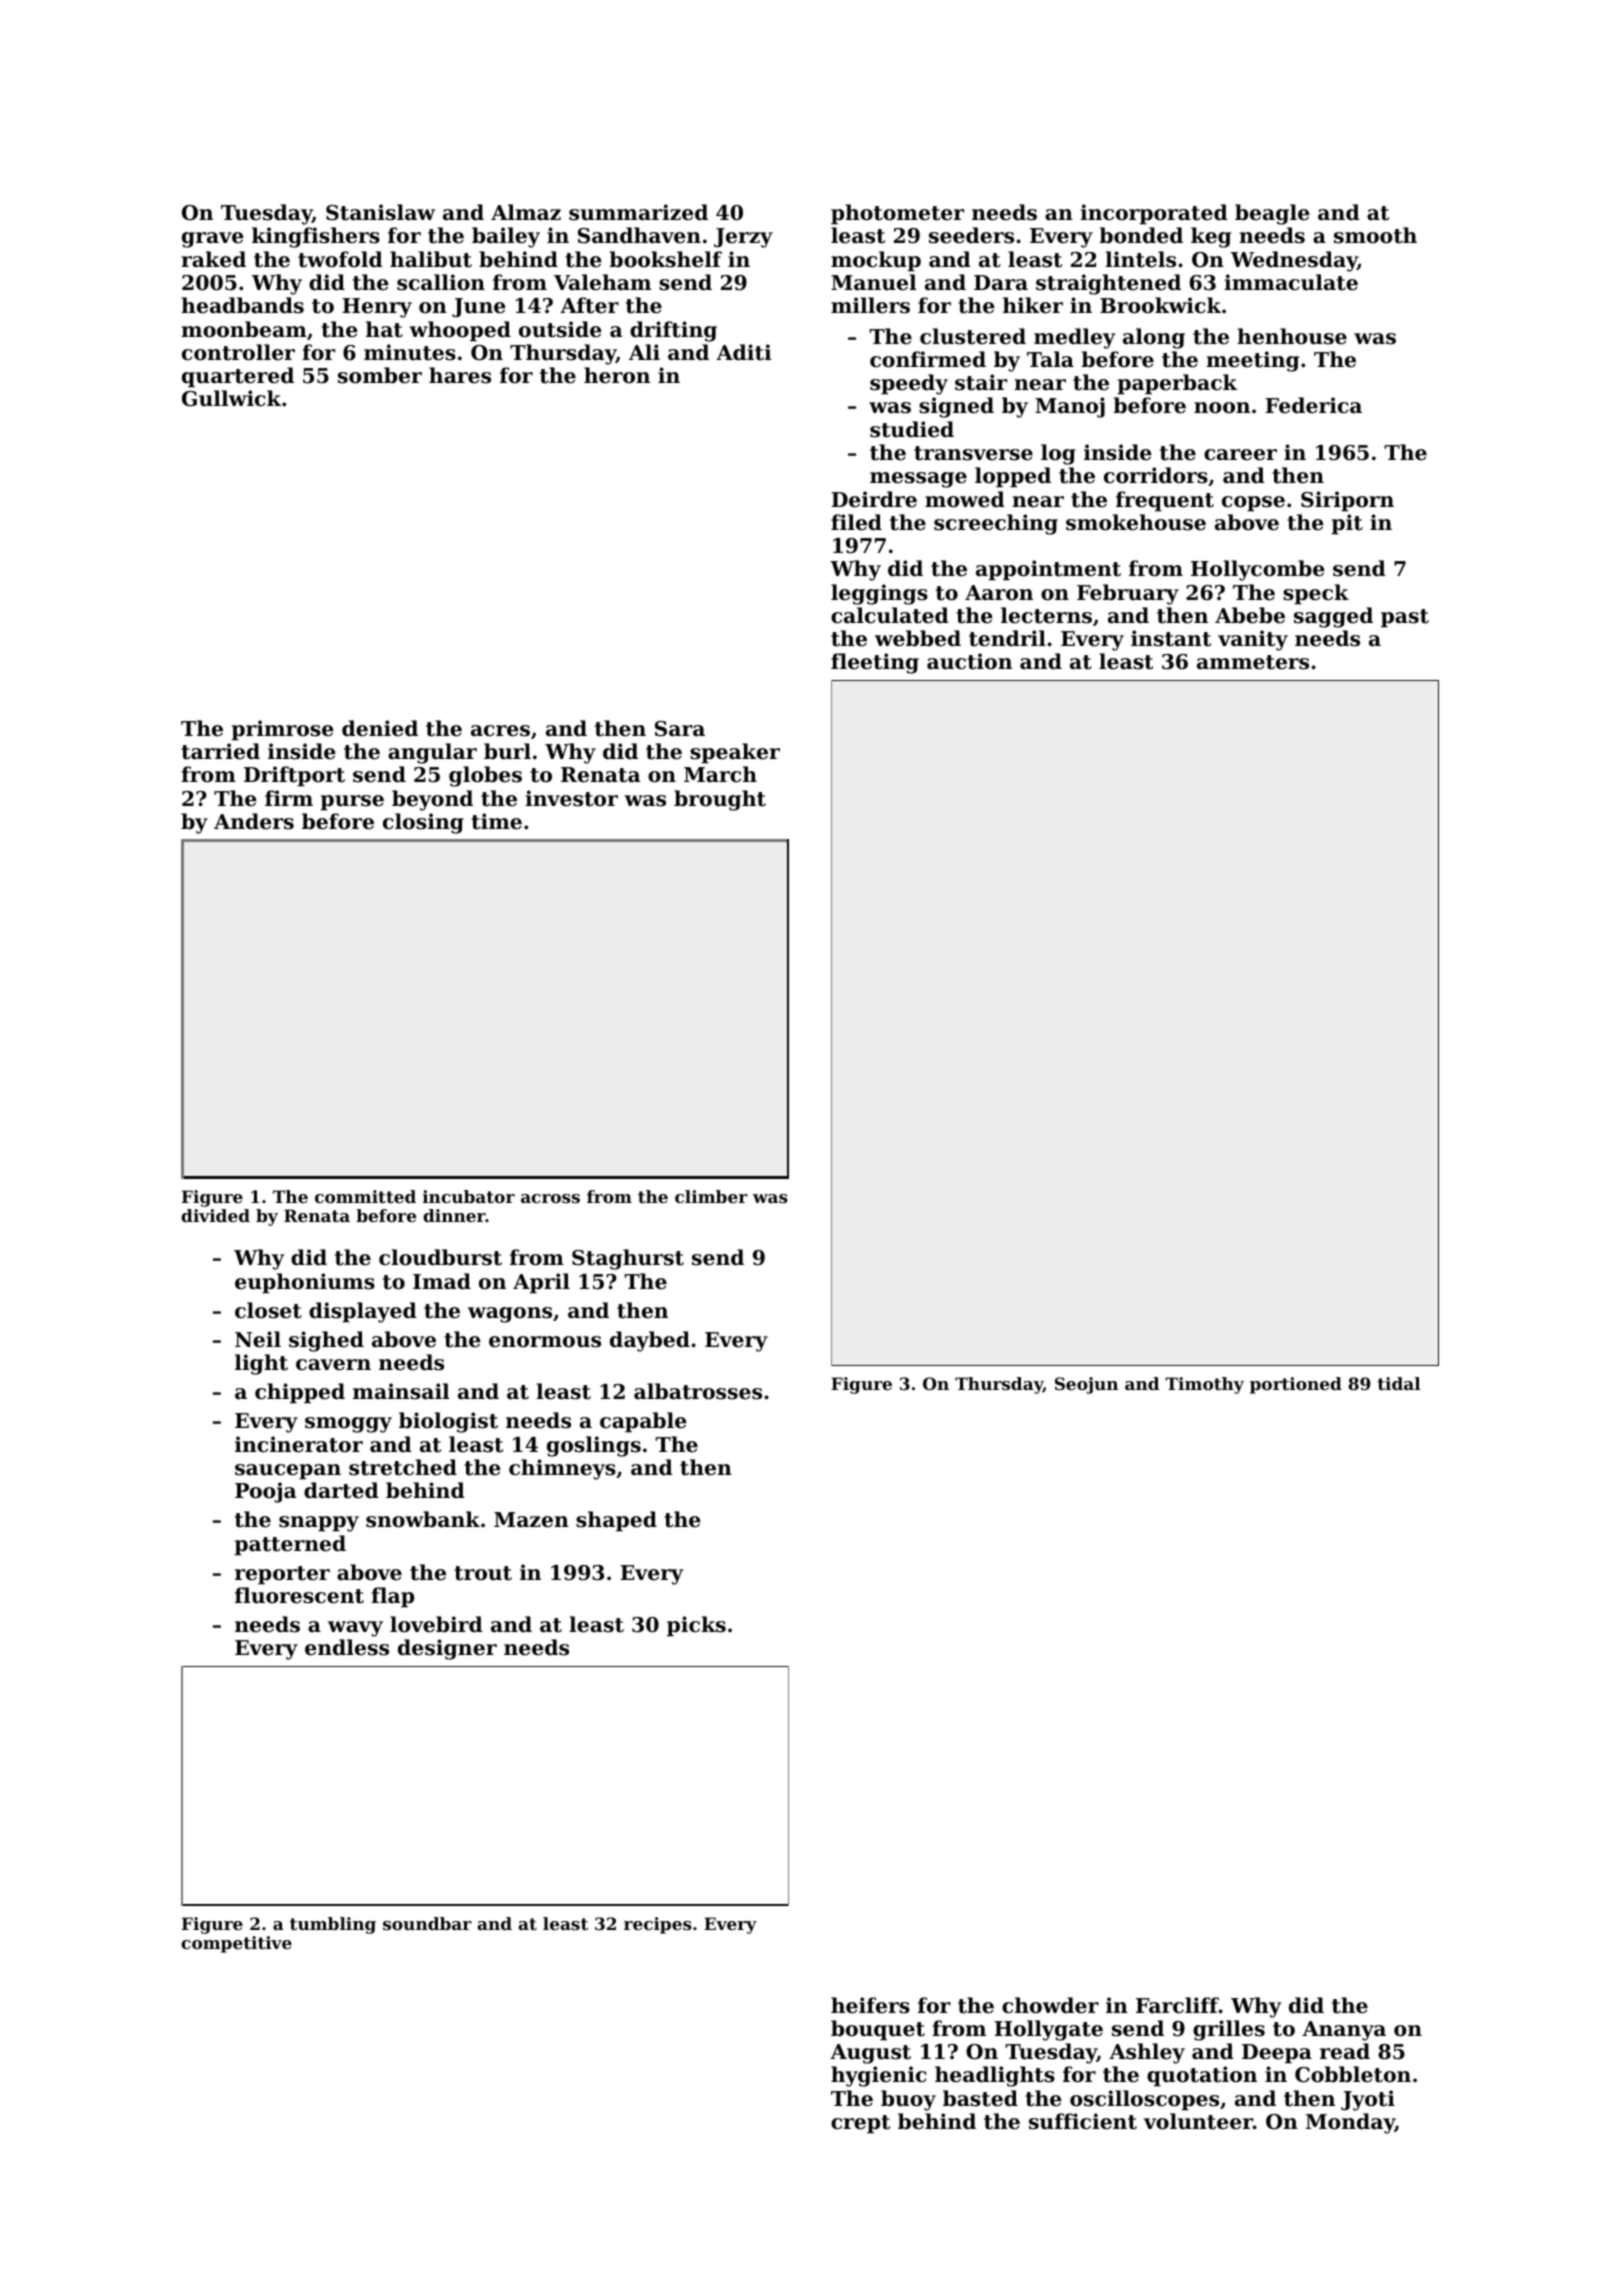 This screenshot has width=1620, height=2292. What do you see at coordinates (1344, 2031) in the screenshot?
I see `Ananya` at bounding box center [1344, 2031].
